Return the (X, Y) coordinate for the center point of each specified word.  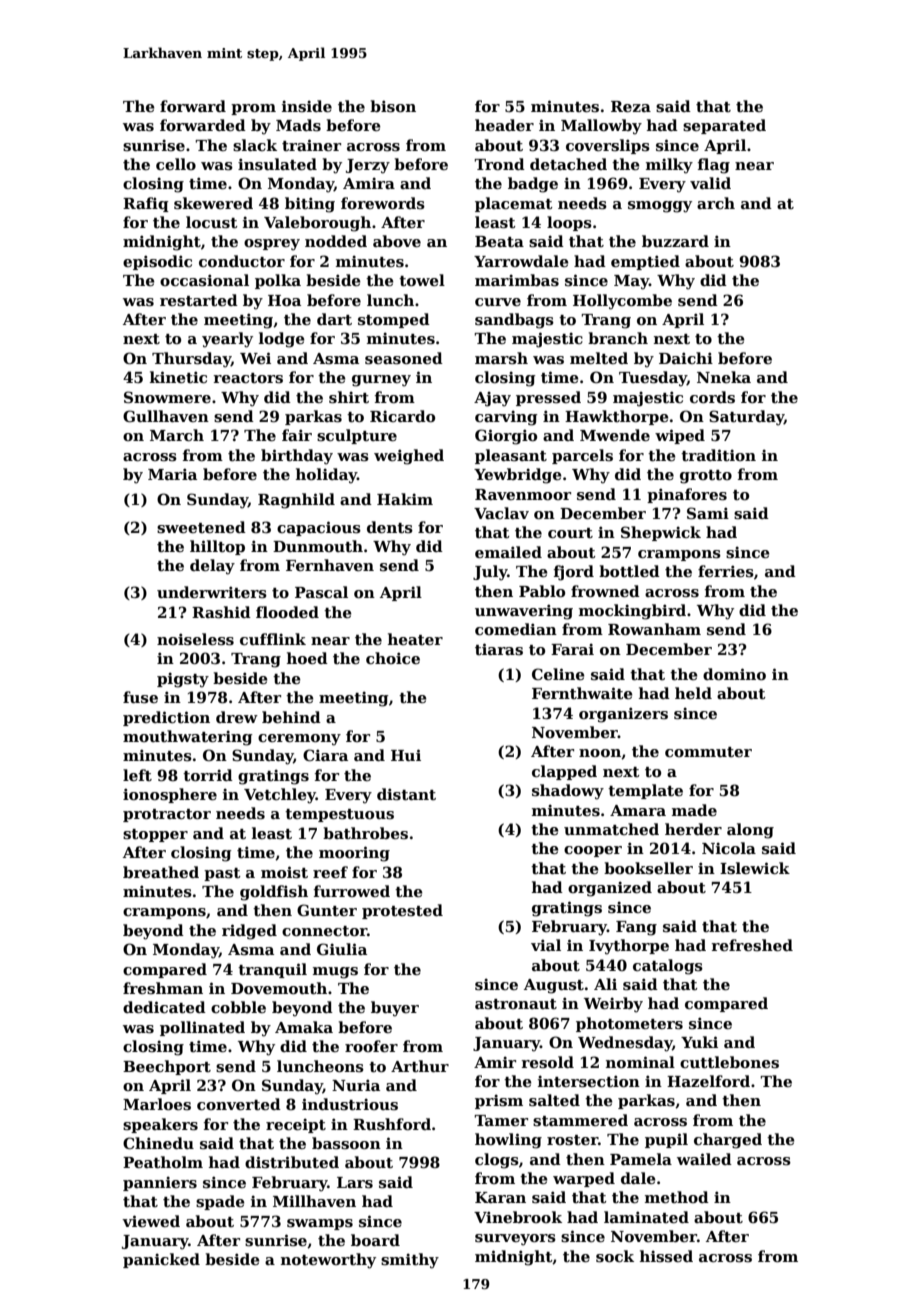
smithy (410, 1261)
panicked (161, 1260)
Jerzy (368, 166)
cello (176, 164)
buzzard (675, 241)
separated (724, 126)
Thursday (191, 360)
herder (693, 829)
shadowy (568, 792)
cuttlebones (729, 1062)
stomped (394, 320)
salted (554, 1100)
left (137, 775)
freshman (163, 988)
